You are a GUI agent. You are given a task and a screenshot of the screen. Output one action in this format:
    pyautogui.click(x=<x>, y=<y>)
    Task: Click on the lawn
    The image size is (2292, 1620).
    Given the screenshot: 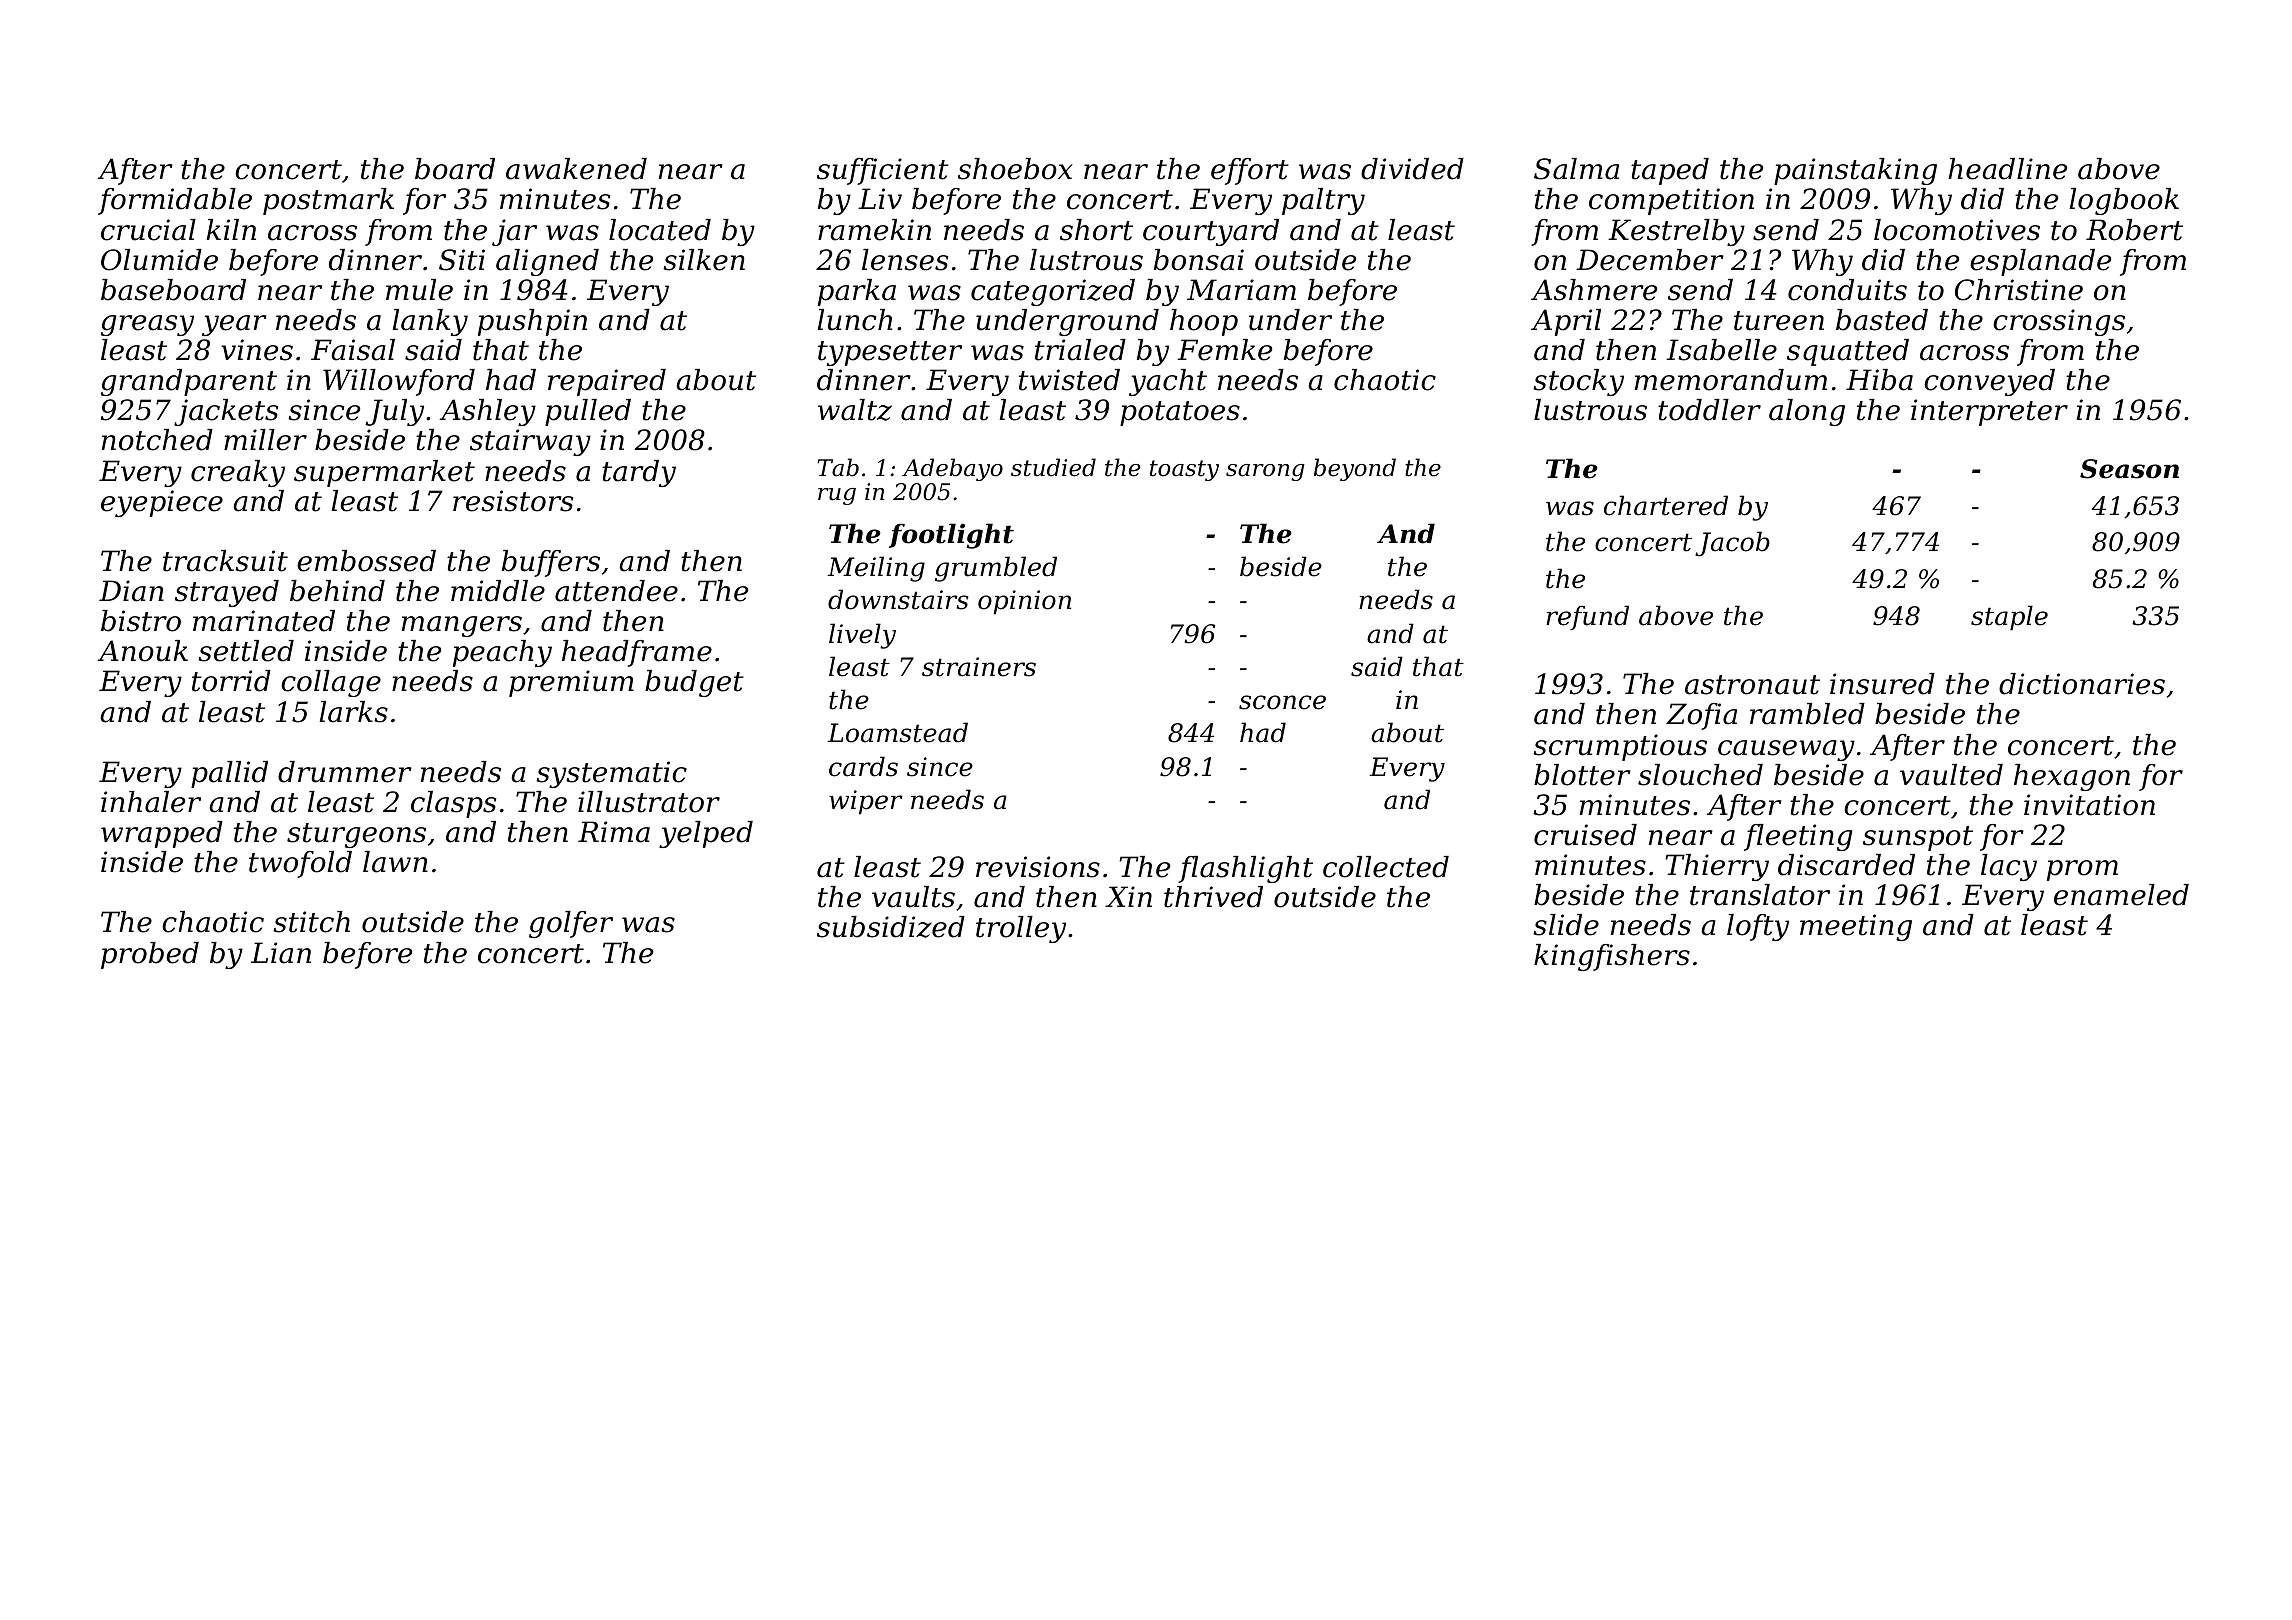 What is the action you would take?
    pyautogui.click(x=395, y=862)
